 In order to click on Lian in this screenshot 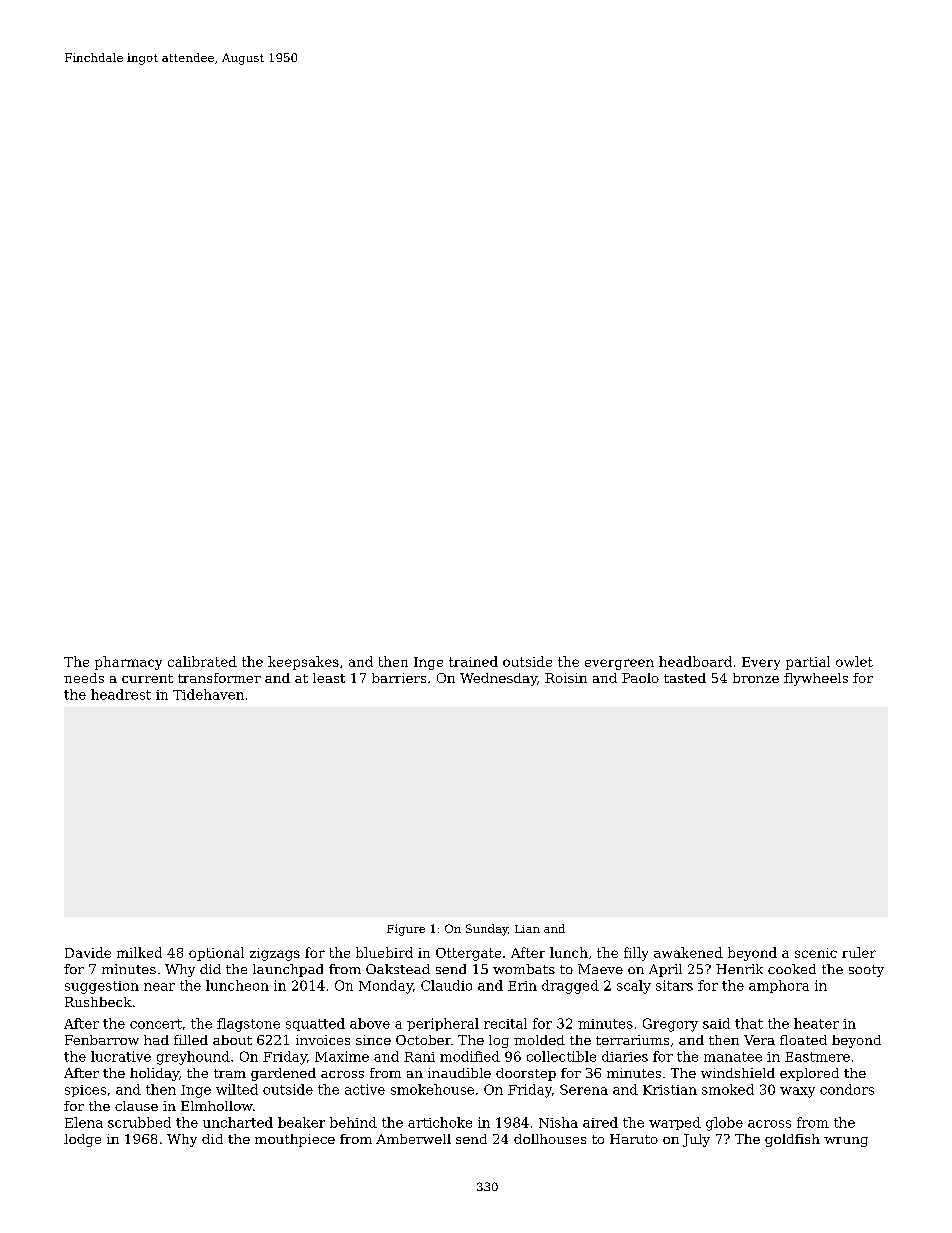, I will do `click(527, 929)`.
